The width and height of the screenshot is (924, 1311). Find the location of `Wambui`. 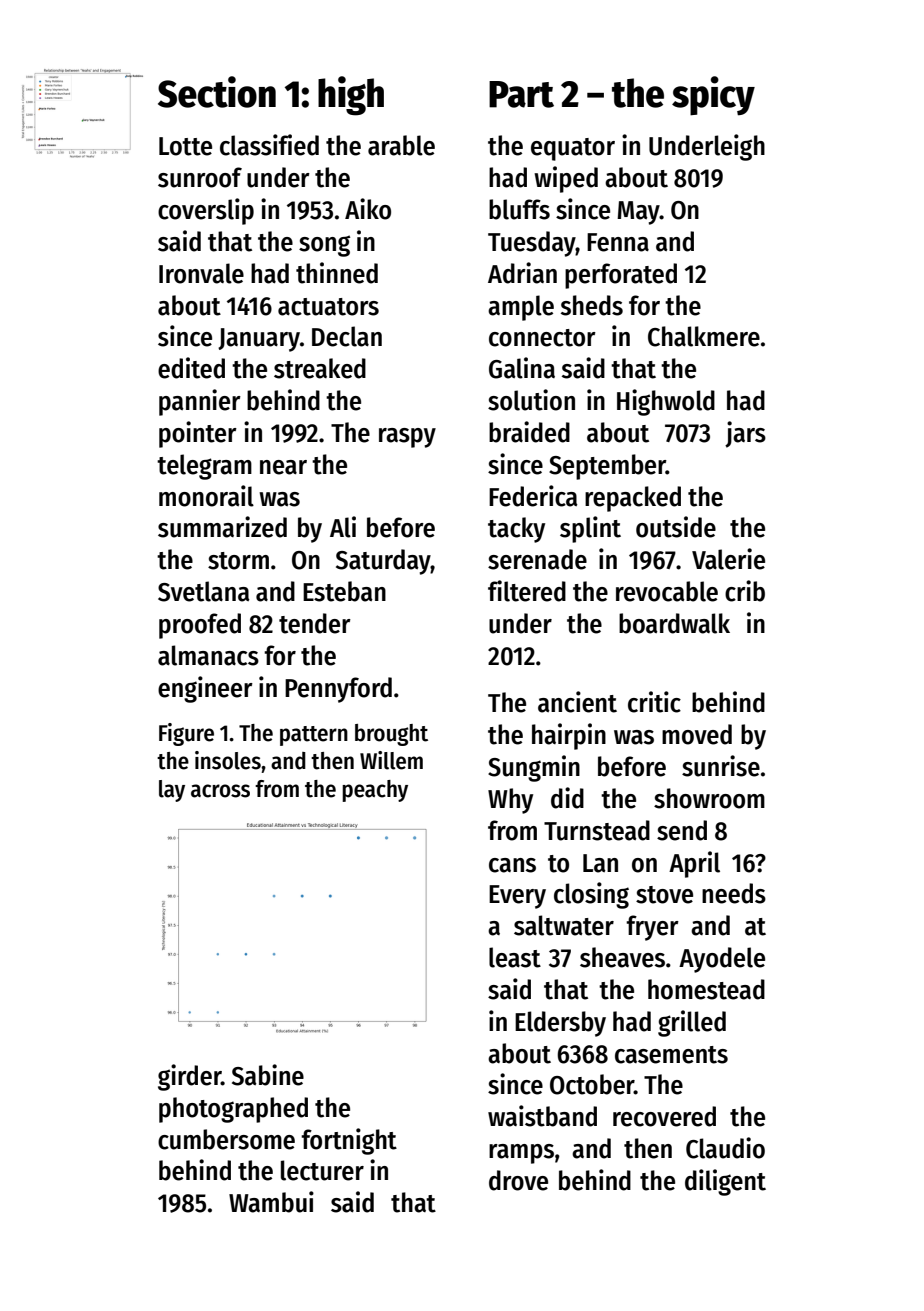

Wambui is located at coordinates (271, 1202).
